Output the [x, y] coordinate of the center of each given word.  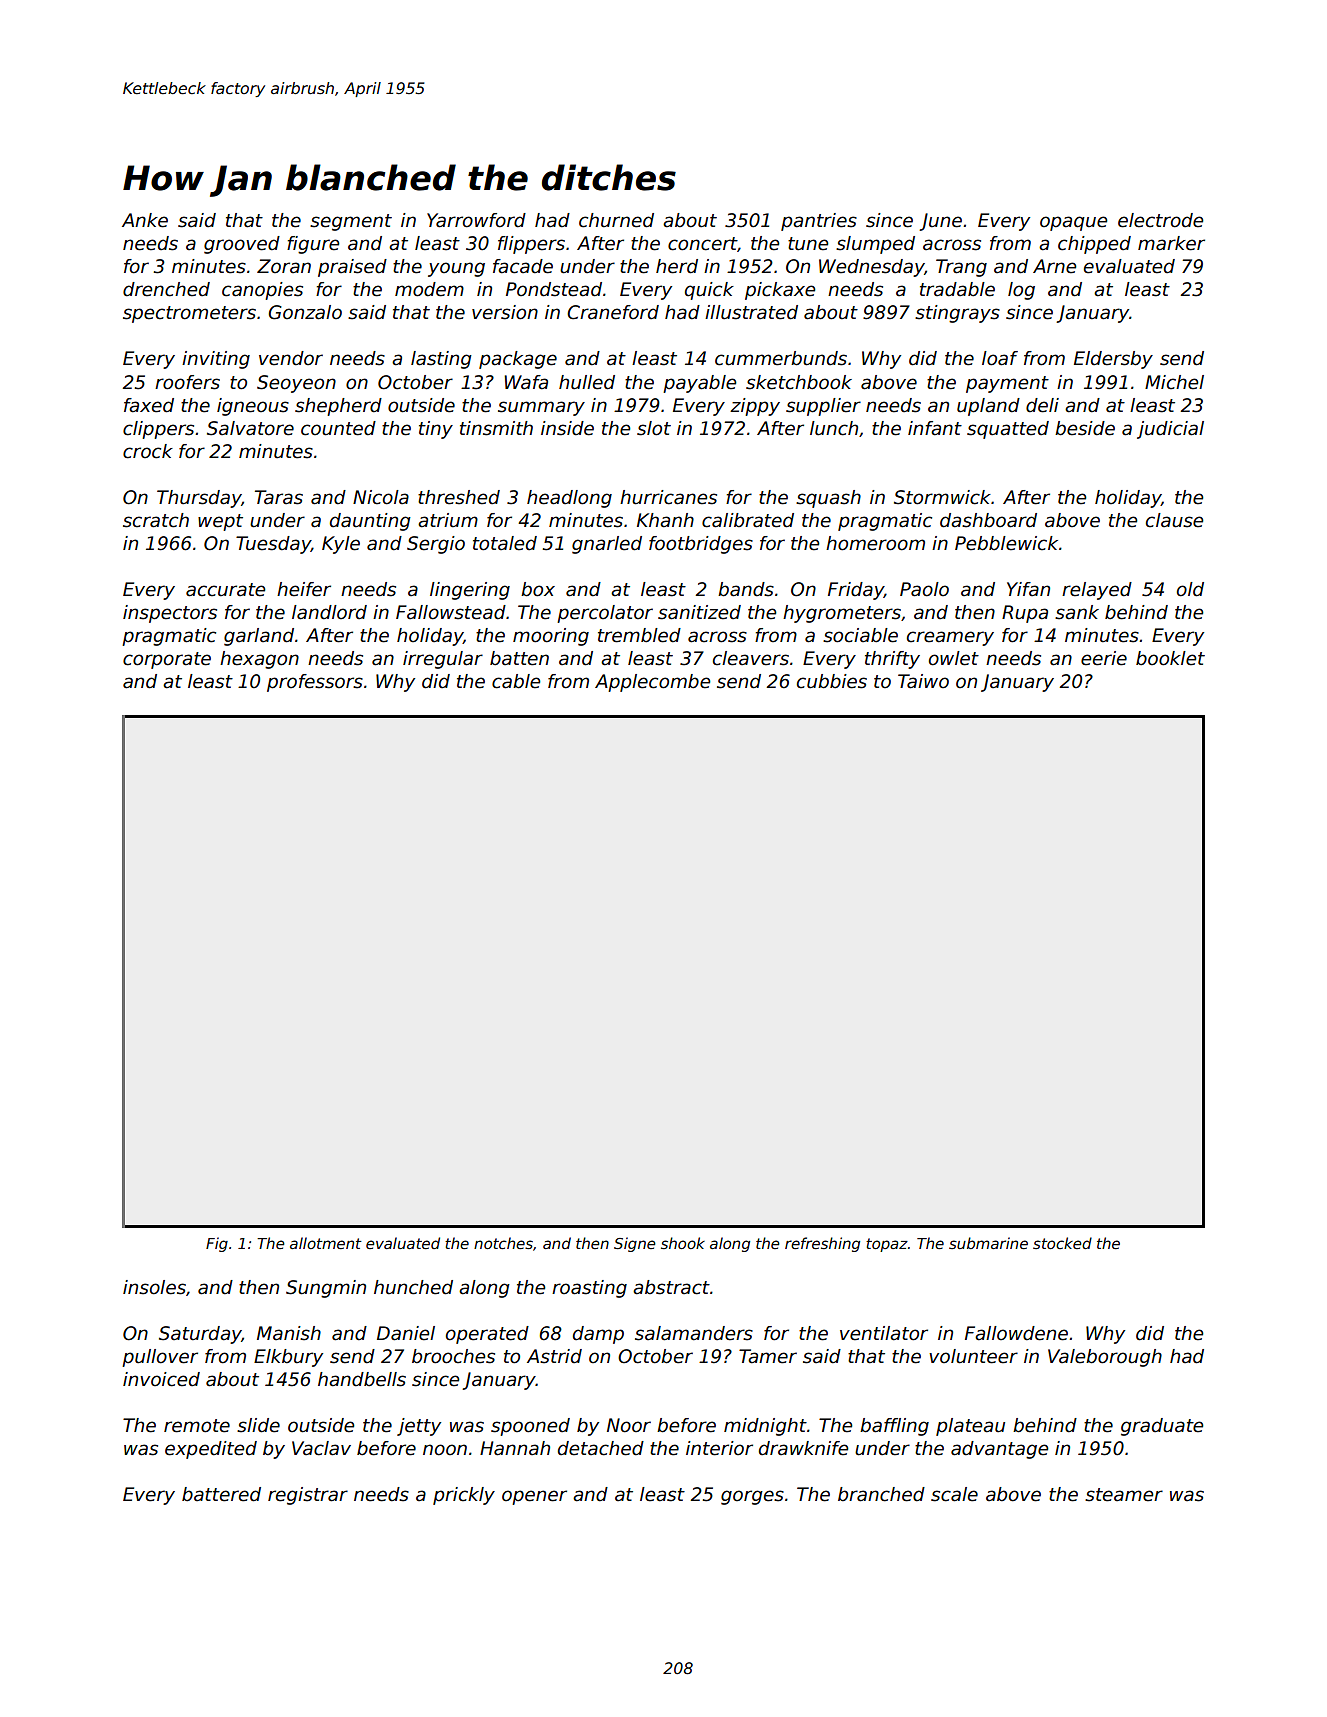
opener [534, 1497]
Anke [145, 220]
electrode [1161, 220]
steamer [1124, 1495]
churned [616, 220]
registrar [308, 1496]
